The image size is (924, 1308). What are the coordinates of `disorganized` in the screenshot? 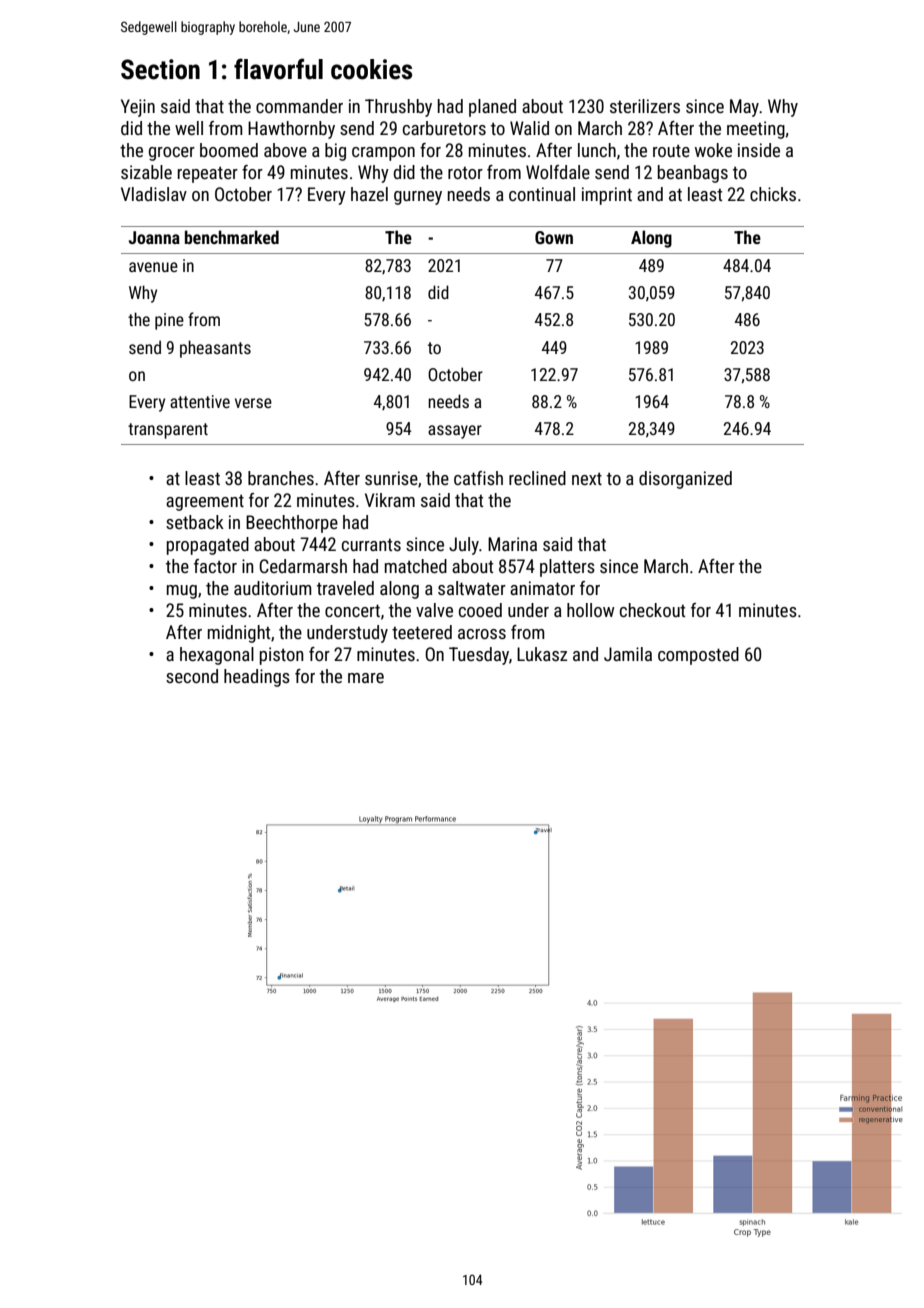 It's located at (685, 480).
